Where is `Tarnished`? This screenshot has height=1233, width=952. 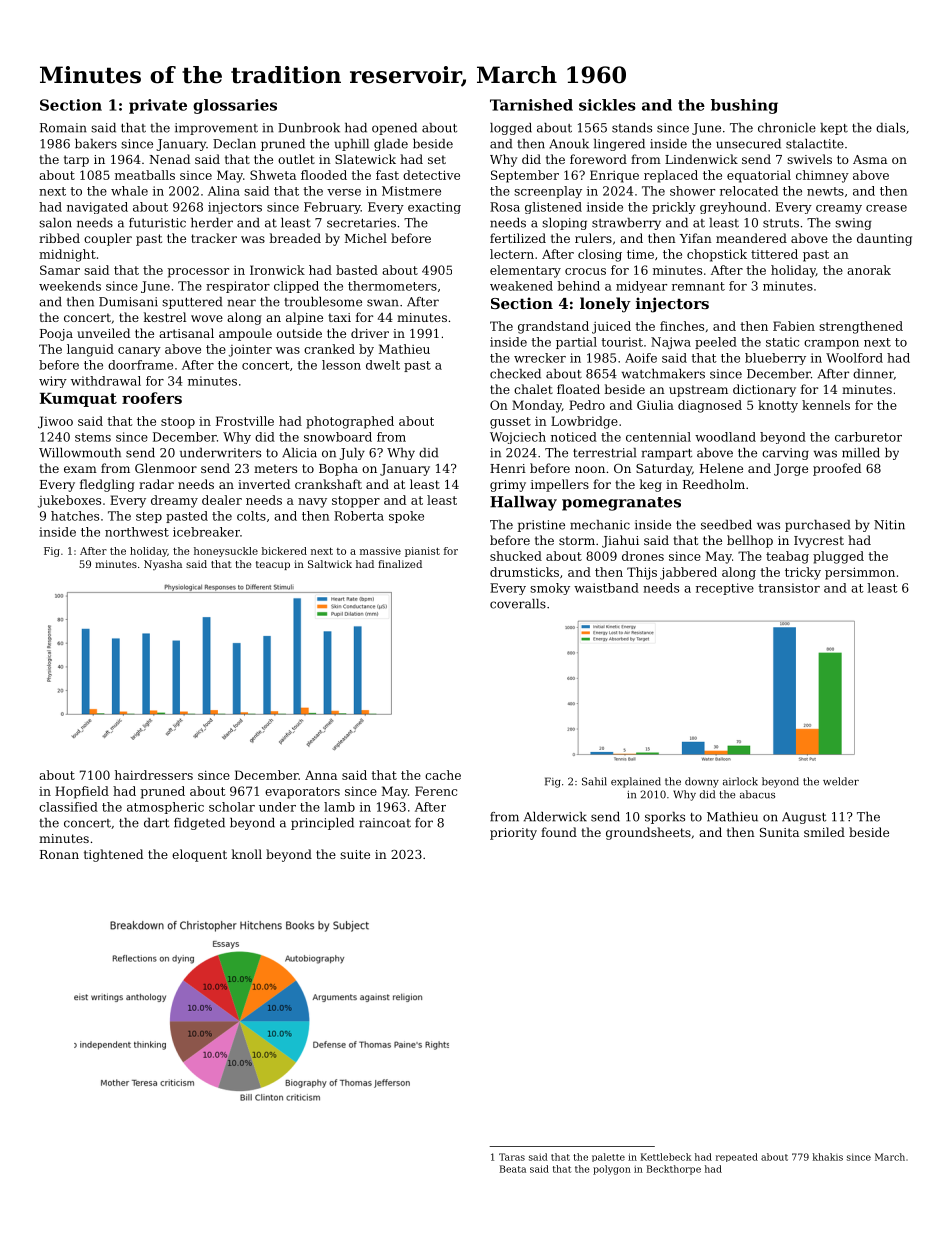
Tarnished is located at coordinates (531, 105).
